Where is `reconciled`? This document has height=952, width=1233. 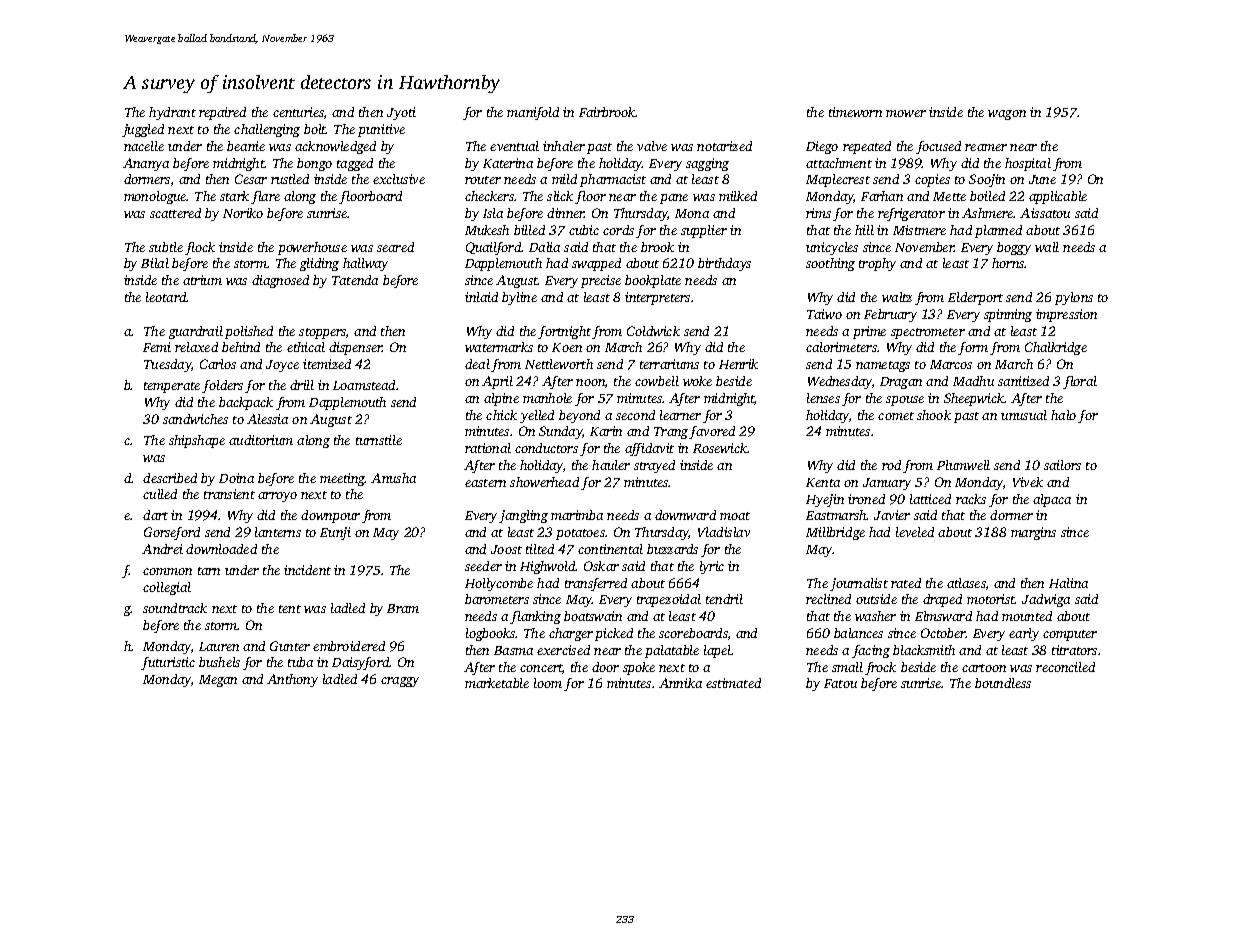
reconciled is located at coordinates (1065, 667).
